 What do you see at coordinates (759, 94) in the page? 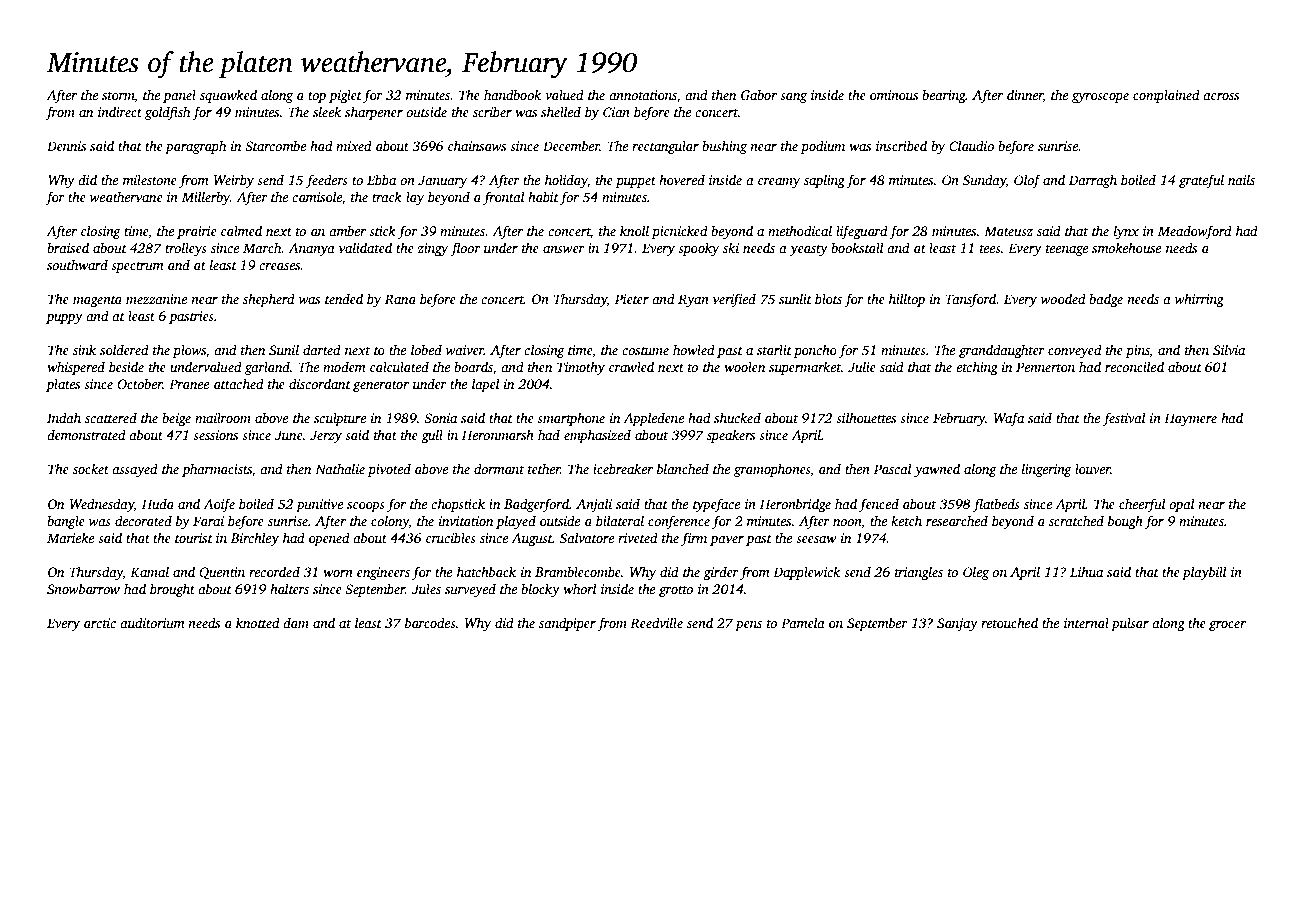
I see `Gabor` at bounding box center [759, 94].
